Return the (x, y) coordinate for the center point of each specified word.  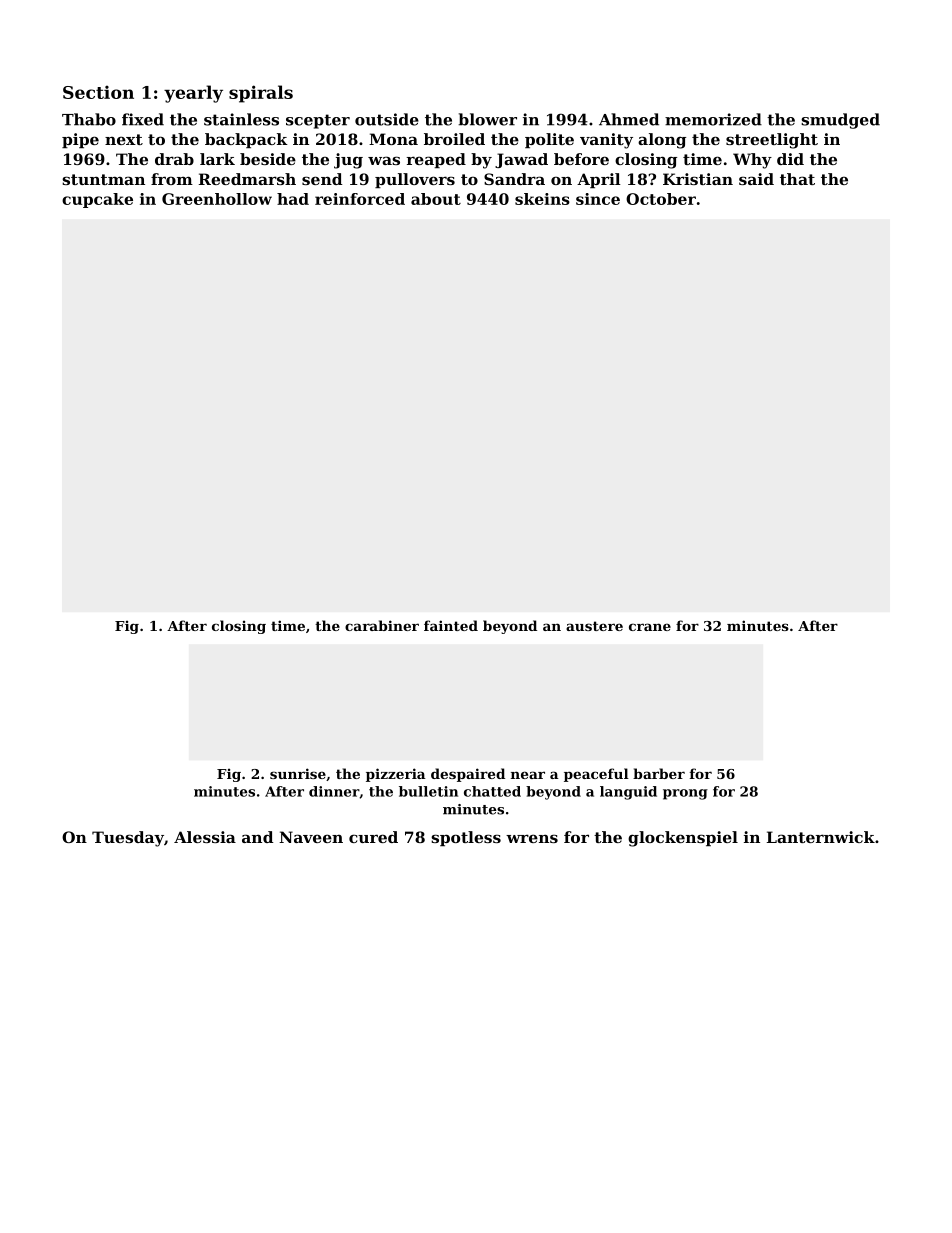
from (172, 179)
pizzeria (396, 775)
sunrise (298, 773)
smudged (840, 121)
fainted (451, 625)
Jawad (521, 160)
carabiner (382, 625)
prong (685, 794)
